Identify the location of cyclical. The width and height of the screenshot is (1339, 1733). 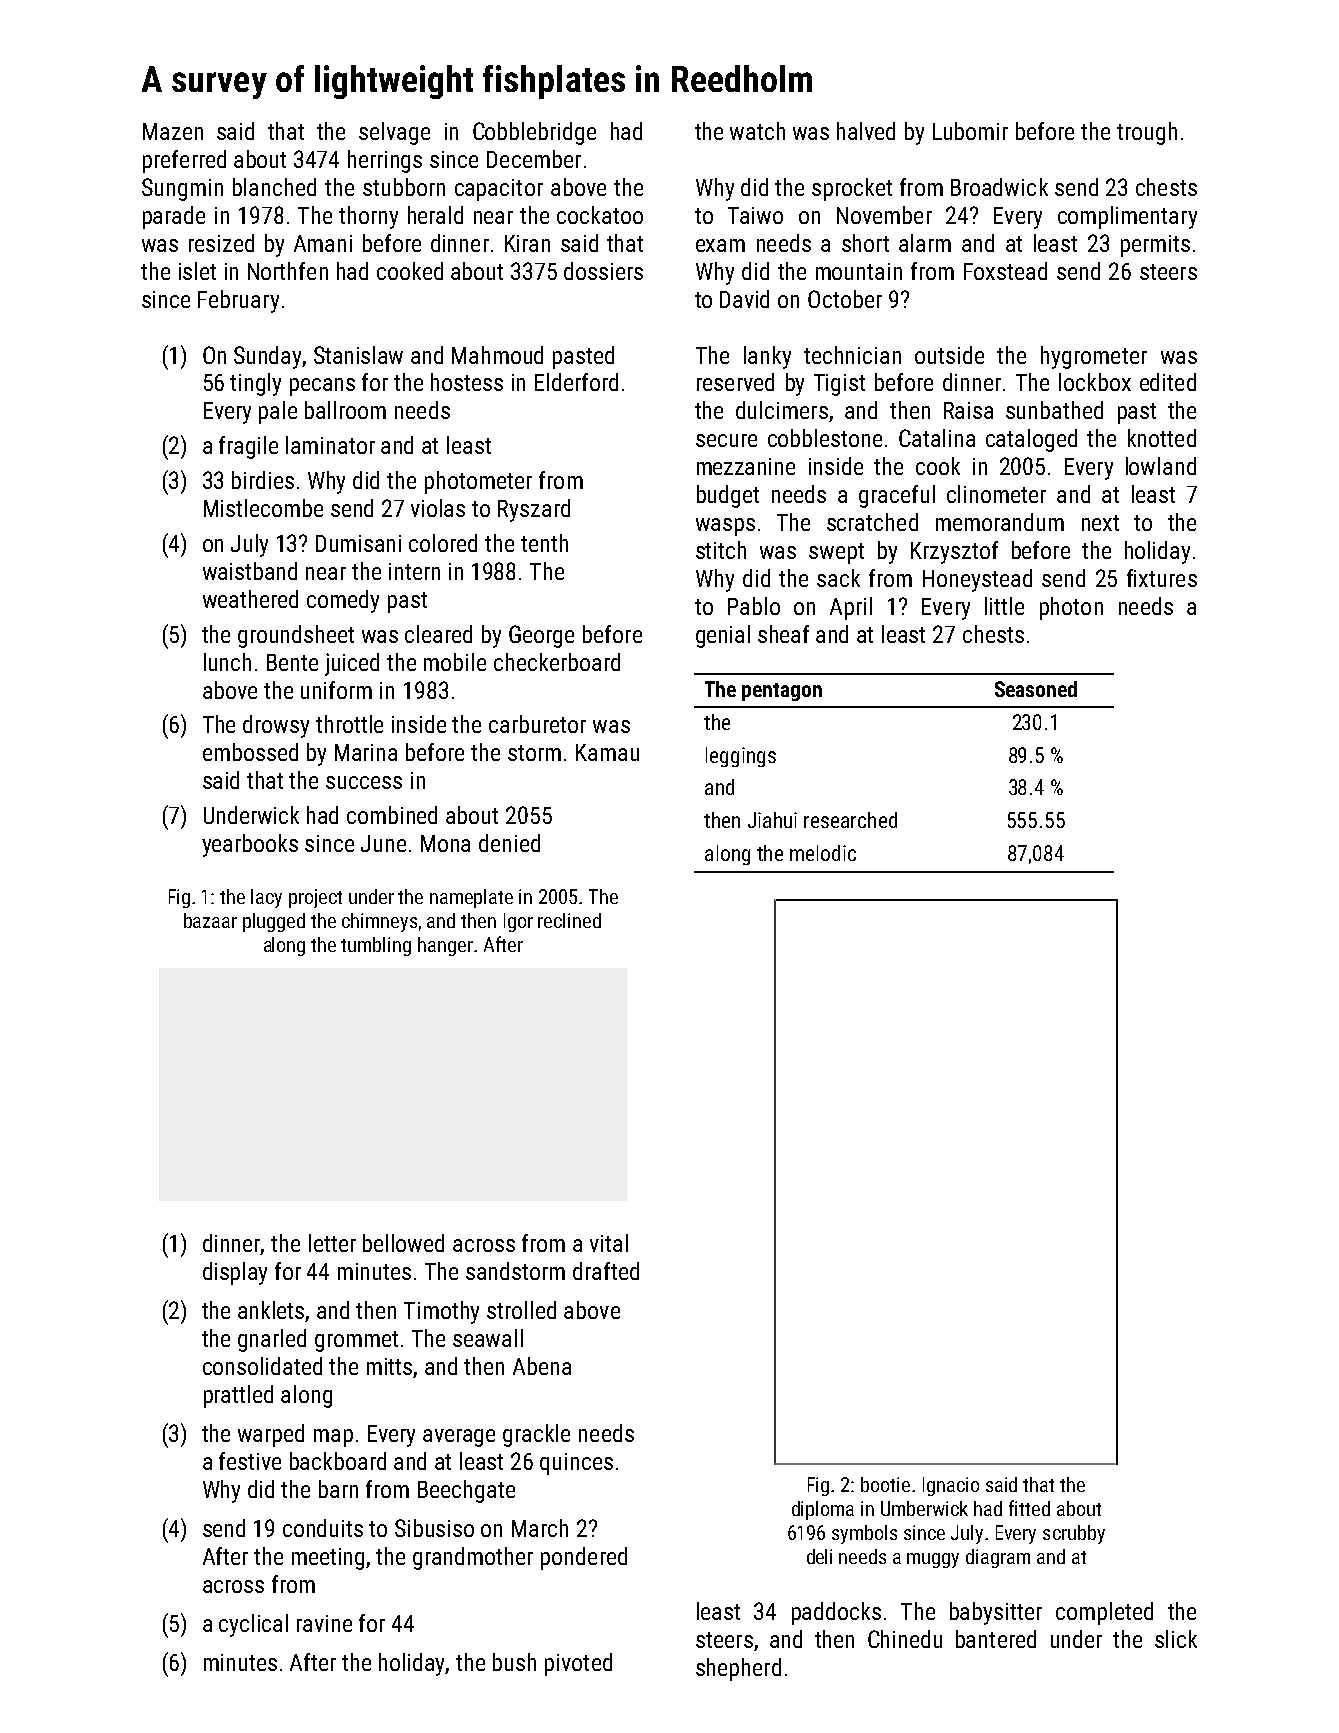
(253, 1625).
